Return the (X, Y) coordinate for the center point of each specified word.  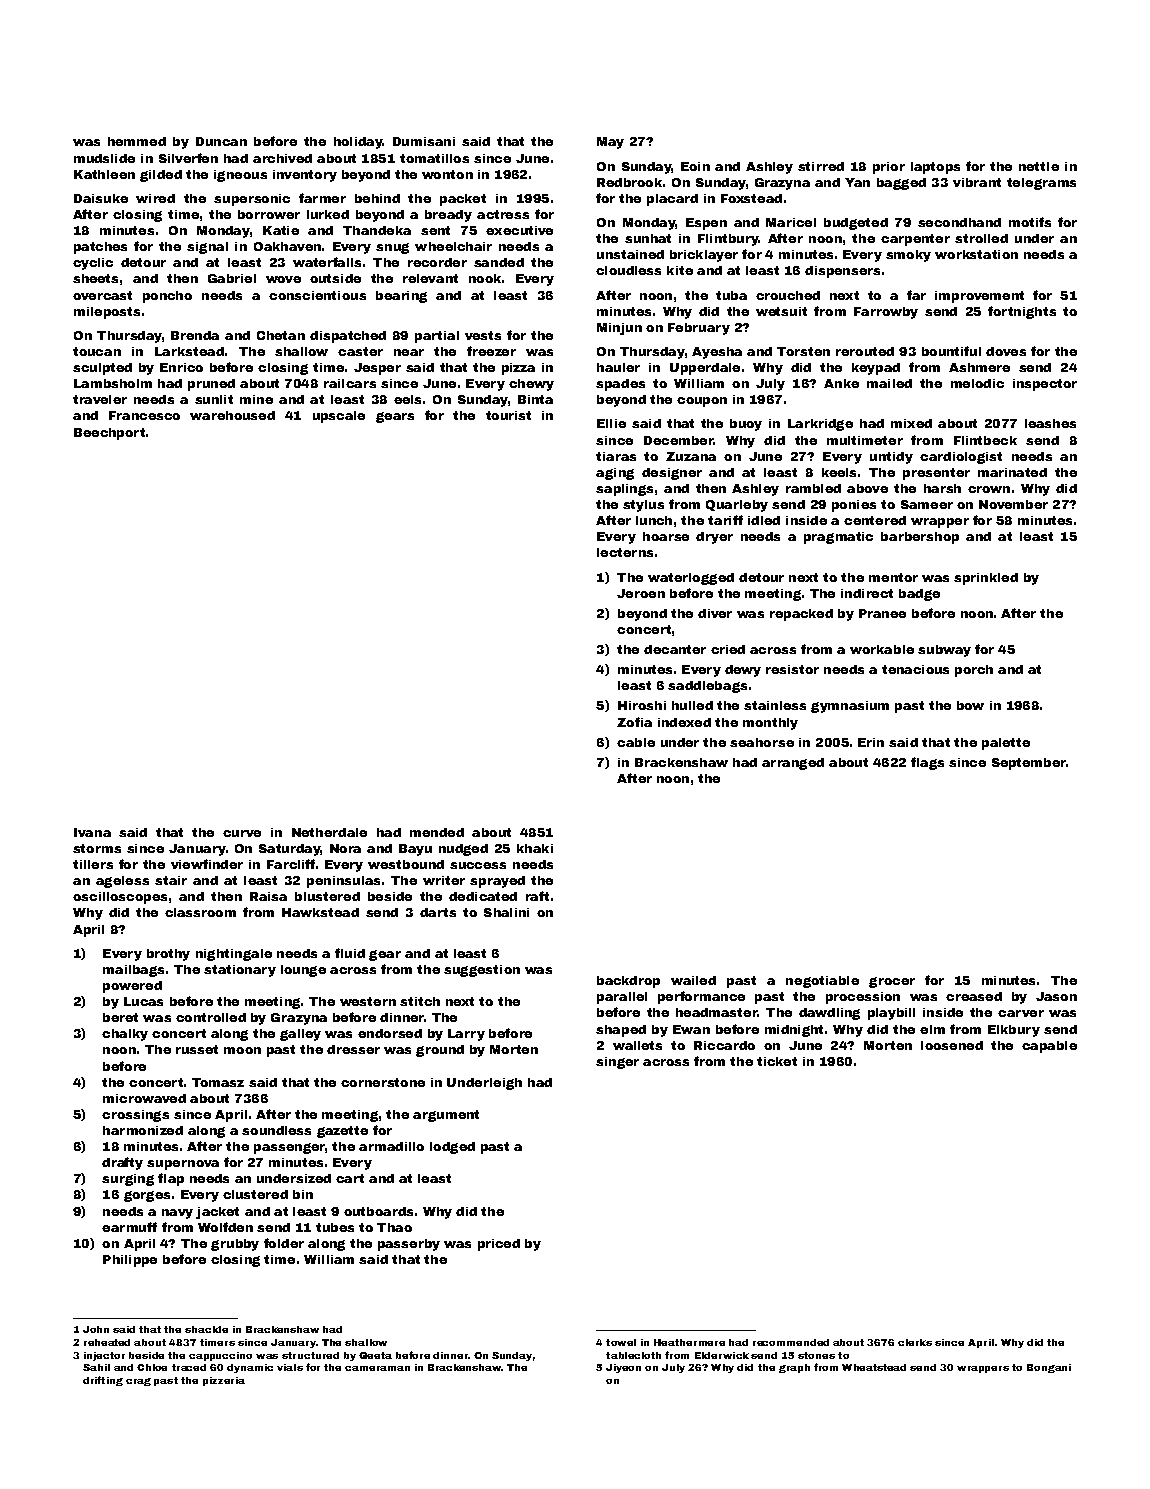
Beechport (109, 434)
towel (621, 1342)
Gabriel (232, 278)
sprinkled (986, 579)
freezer (491, 351)
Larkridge (820, 425)
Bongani (1049, 1368)
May (610, 143)
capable (1049, 1047)
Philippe (130, 1261)
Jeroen (641, 593)
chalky (125, 1035)
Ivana (92, 832)
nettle (1039, 166)
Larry (466, 1035)
